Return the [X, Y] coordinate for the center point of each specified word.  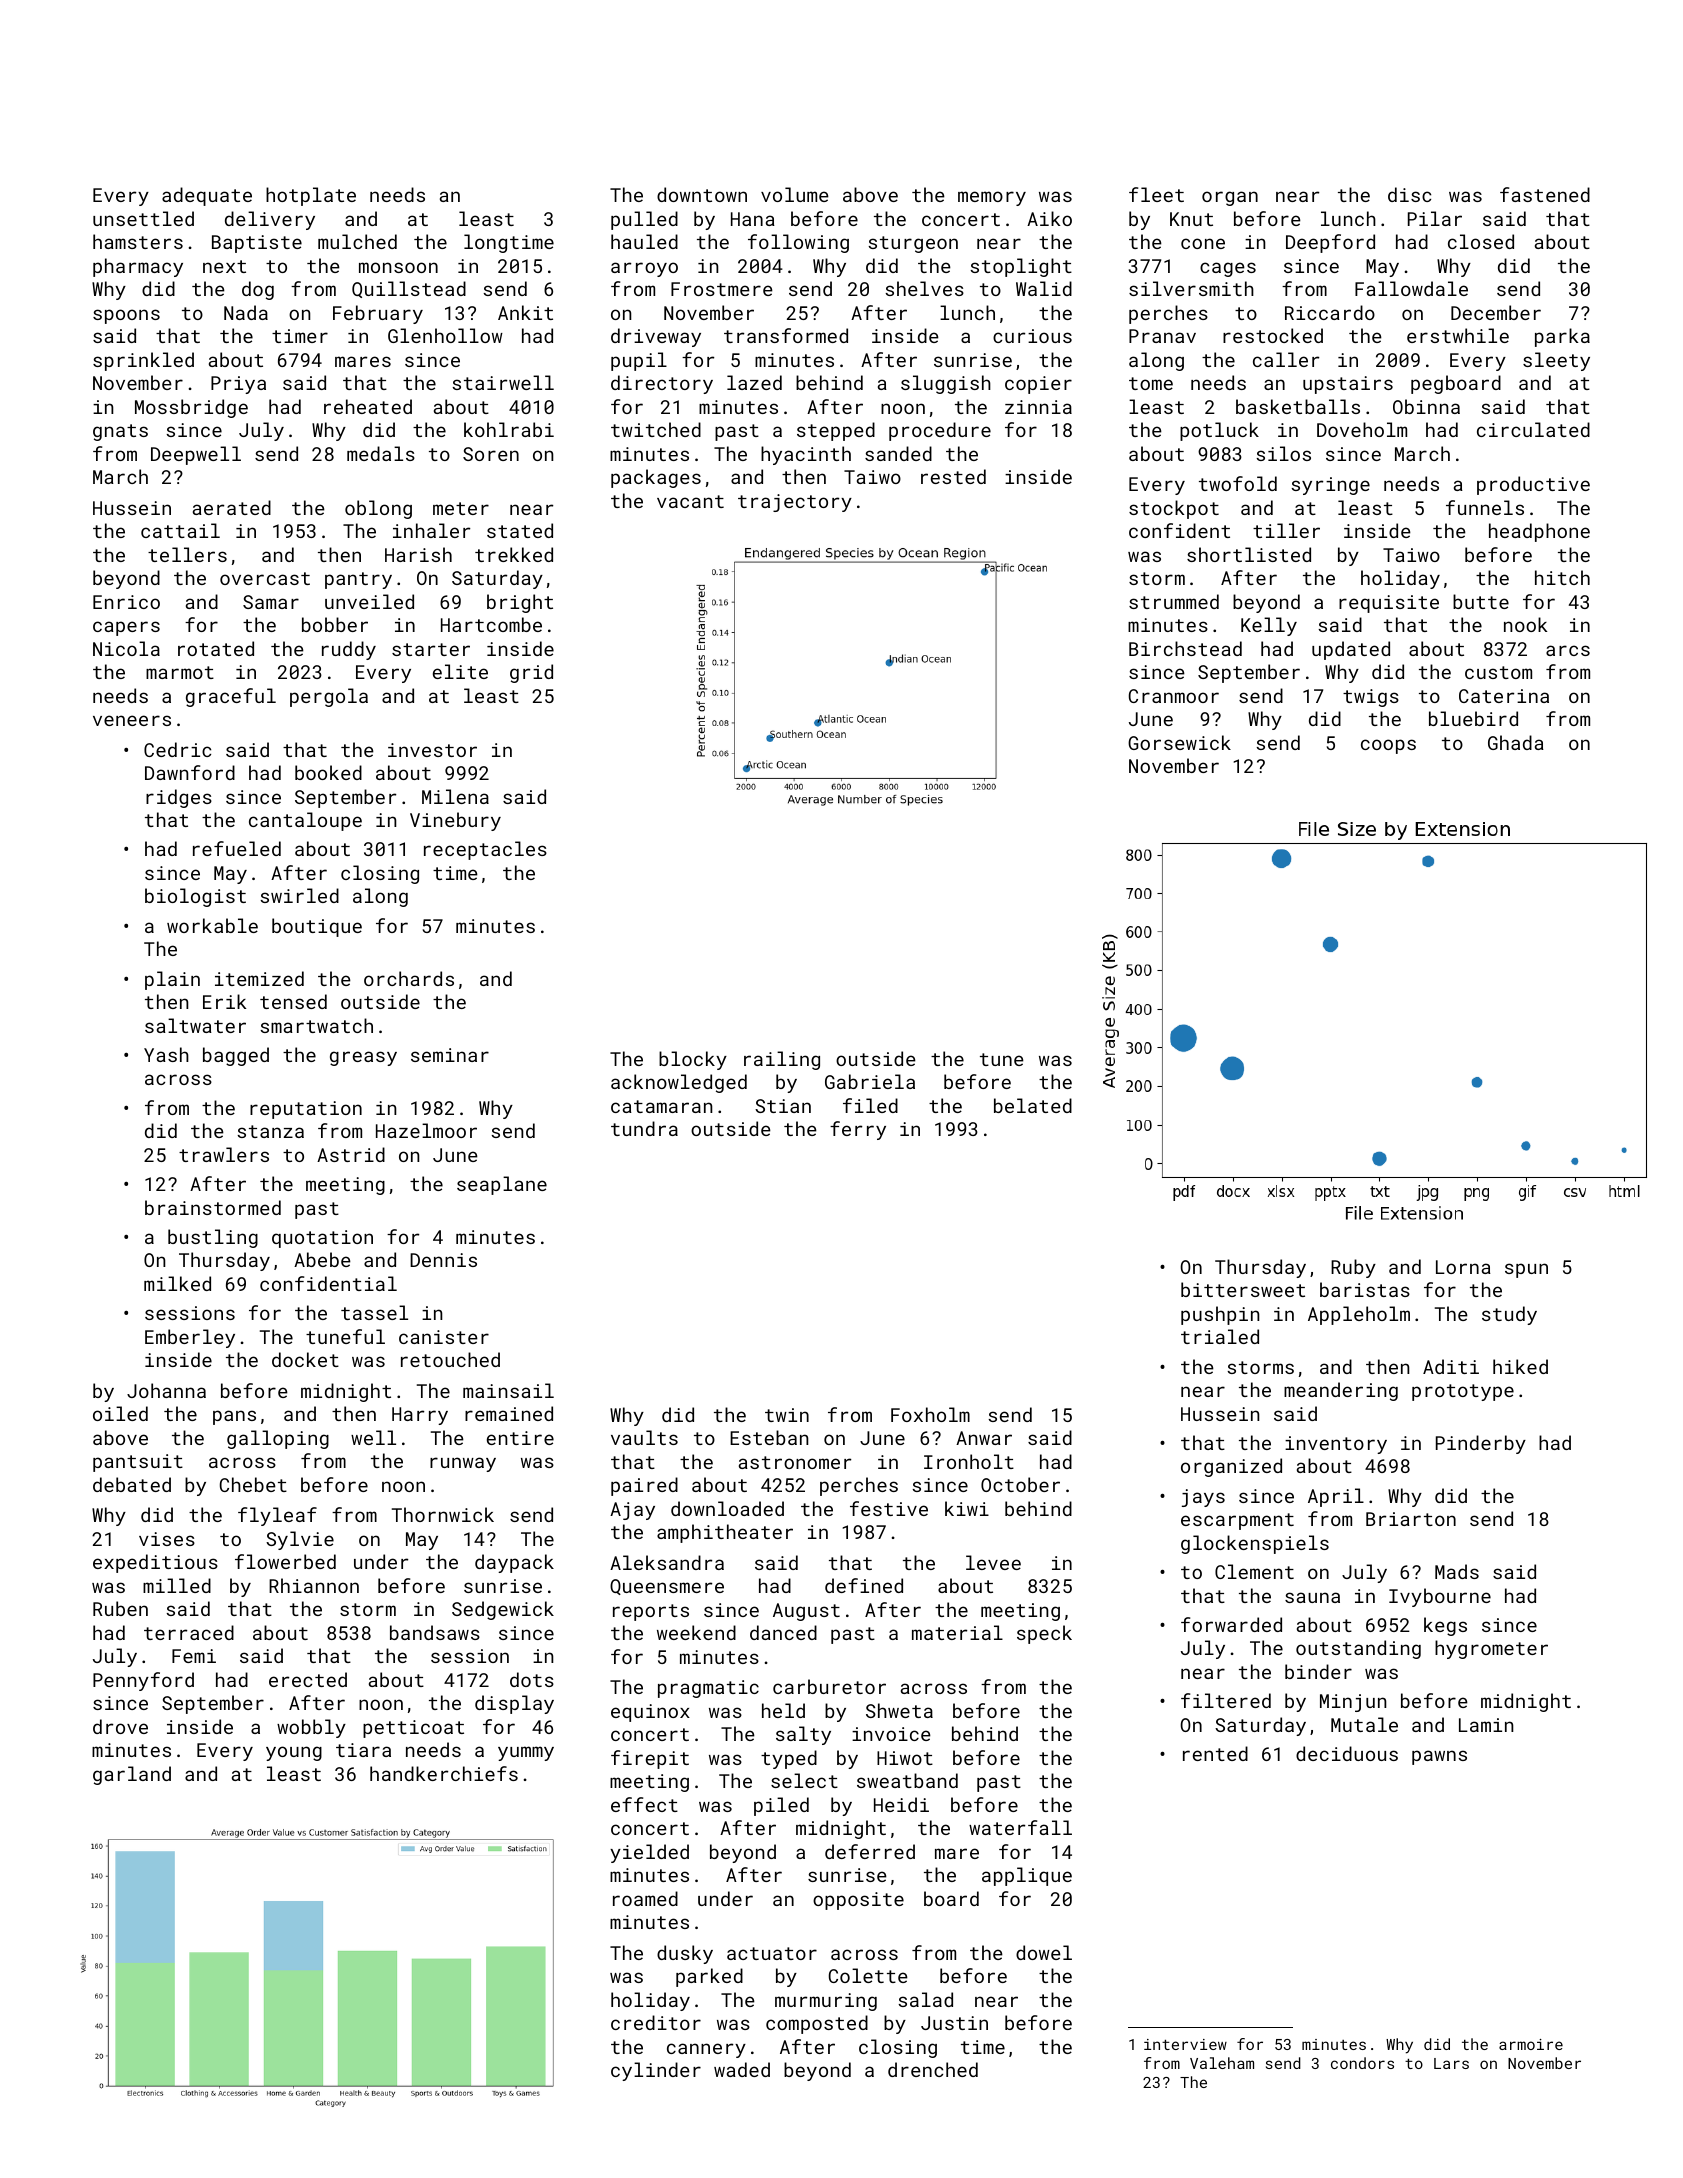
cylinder [656, 2071]
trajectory [795, 503]
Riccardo [1330, 312]
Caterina [1504, 696]
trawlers [224, 1154]
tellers [187, 554]
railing [782, 1060]
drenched [933, 2069]
